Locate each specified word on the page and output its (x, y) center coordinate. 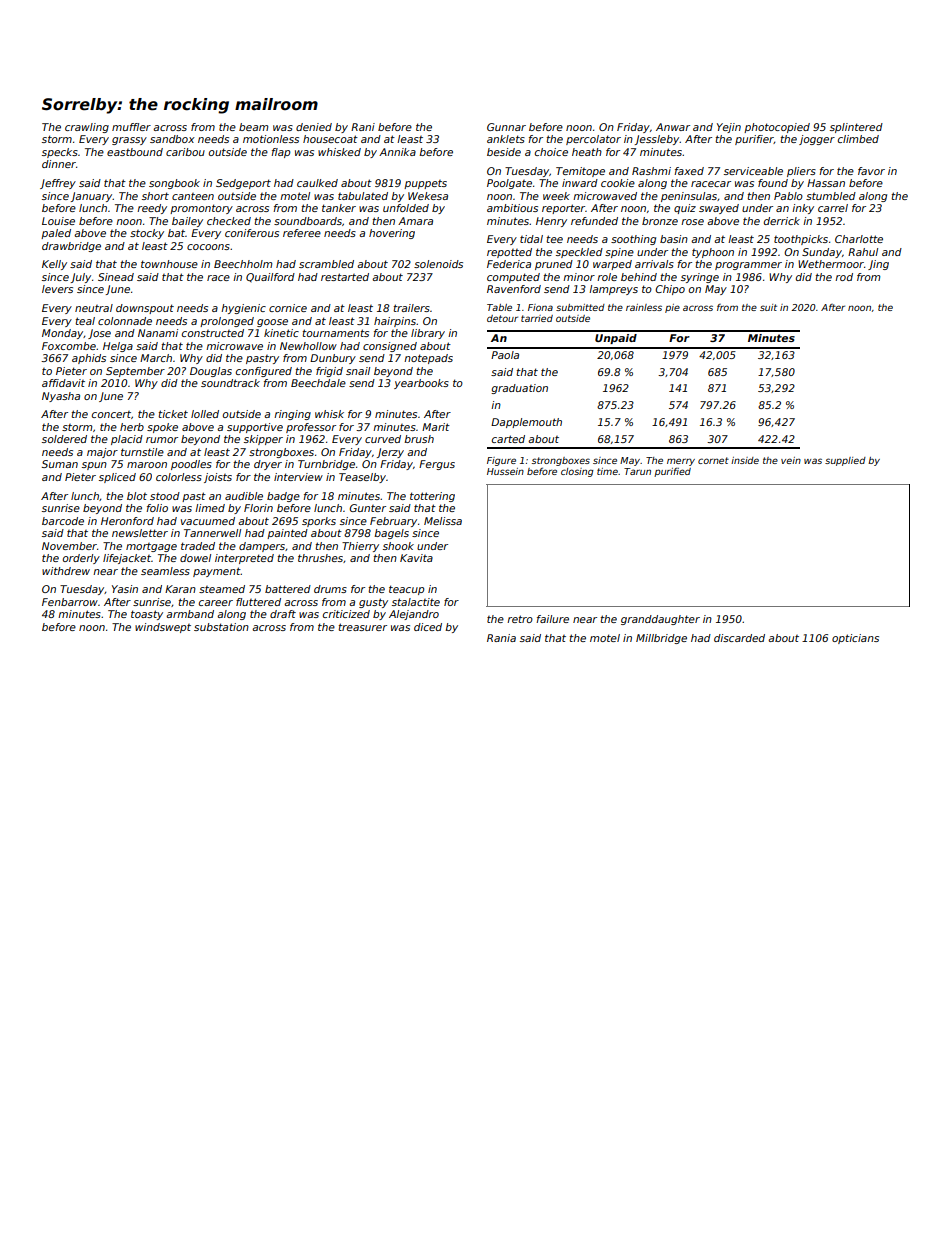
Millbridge (661, 639)
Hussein (505, 471)
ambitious (512, 208)
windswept (163, 628)
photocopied (777, 128)
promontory (201, 209)
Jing (878, 265)
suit (768, 307)
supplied (845, 461)
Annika (397, 152)
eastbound (135, 152)
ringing (292, 415)
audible (244, 496)
